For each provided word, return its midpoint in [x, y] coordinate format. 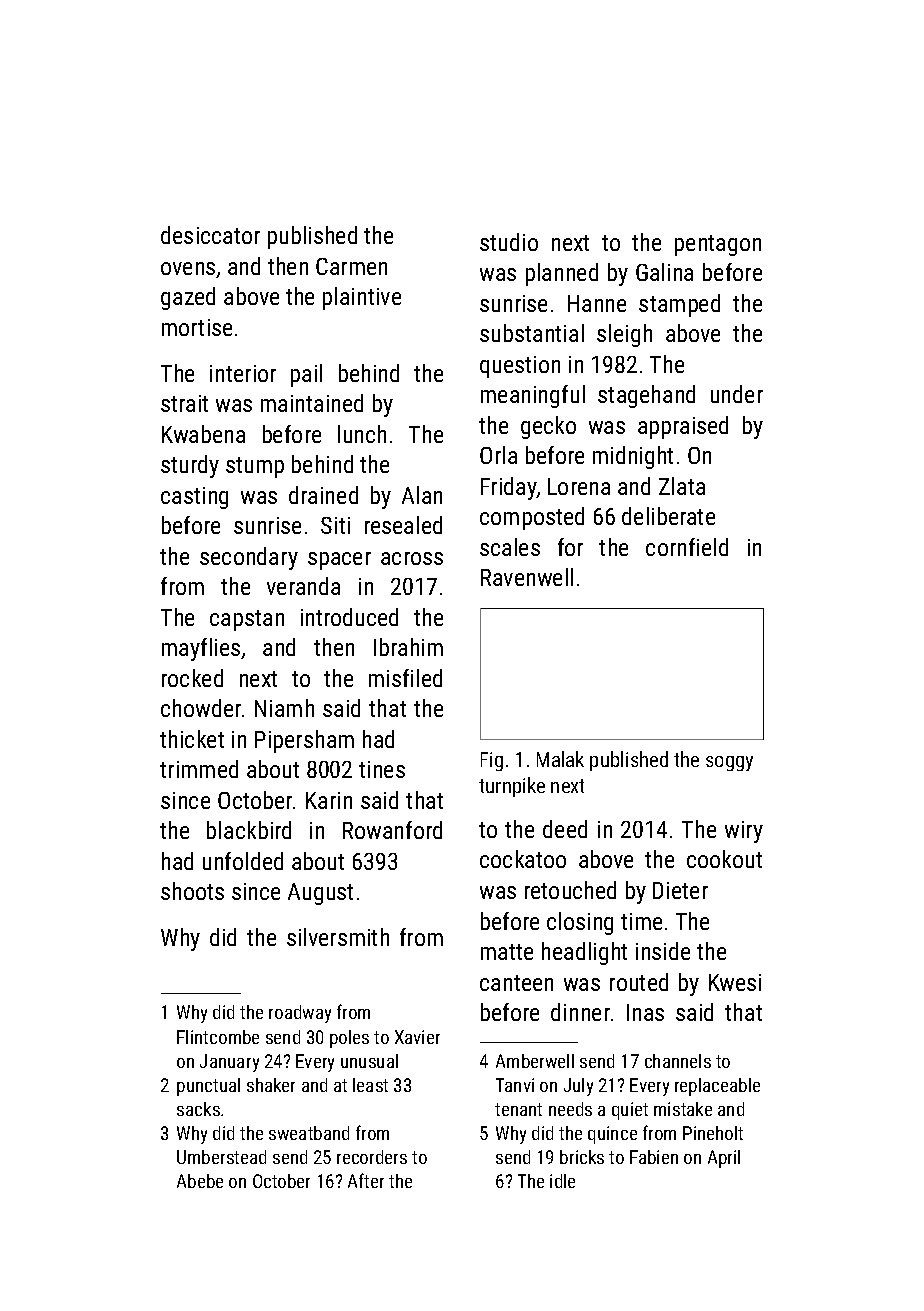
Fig [492, 761]
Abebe [200, 1181]
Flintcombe [218, 1037]
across [412, 558]
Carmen [351, 266]
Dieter [680, 890]
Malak [560, 759]
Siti [335, 525]
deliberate [668, 516]
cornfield [687, 547]
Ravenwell [527, 577]
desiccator [210, 235]
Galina [664, 272]
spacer [339, 561]
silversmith [338, 937]
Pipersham [304, 741]
